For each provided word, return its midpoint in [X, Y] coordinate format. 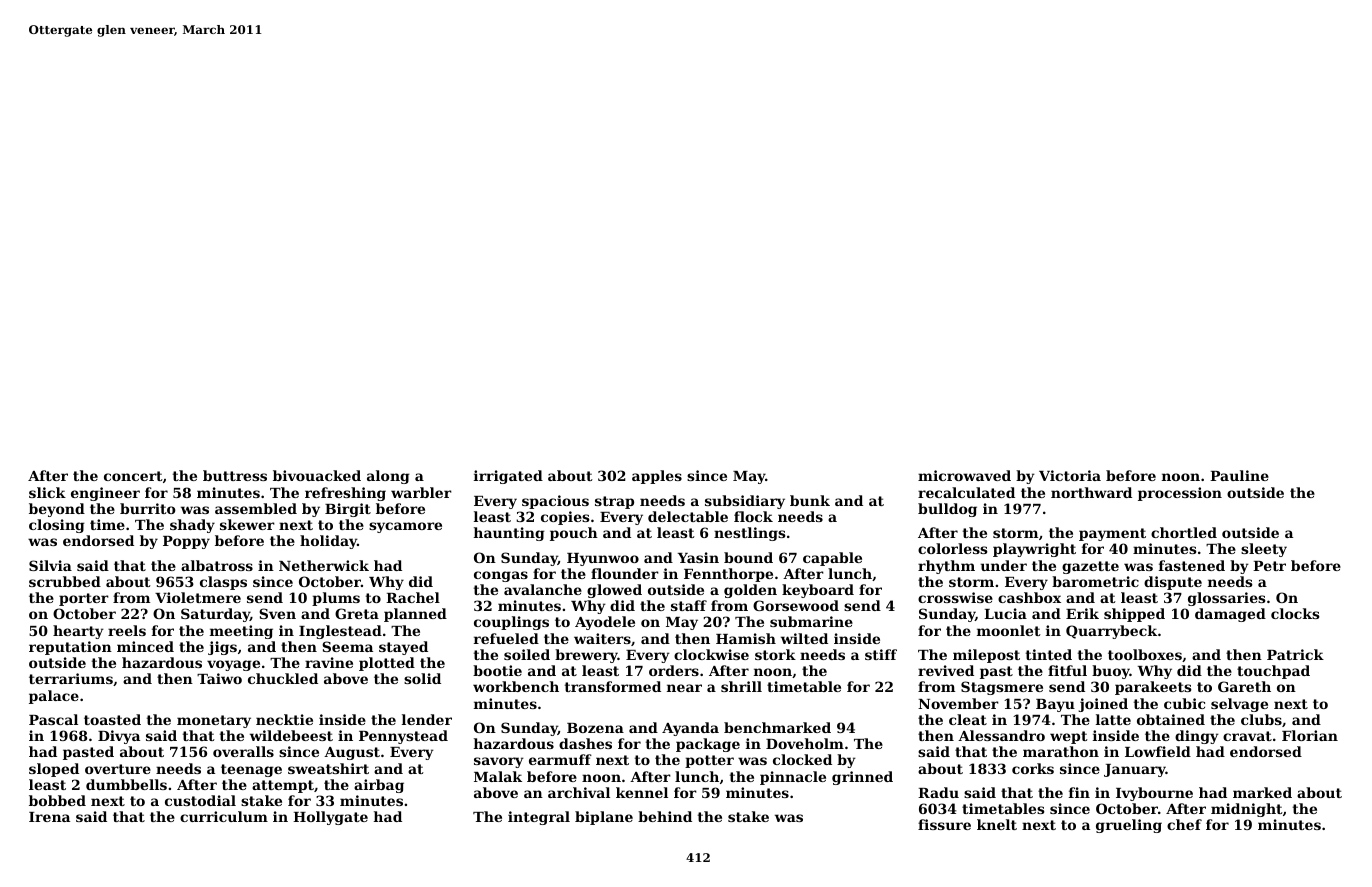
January [1135, 770]
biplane [604, 818]
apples [657, 477]
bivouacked [317, 475]
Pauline [1239, 475]
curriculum [224, 816]
